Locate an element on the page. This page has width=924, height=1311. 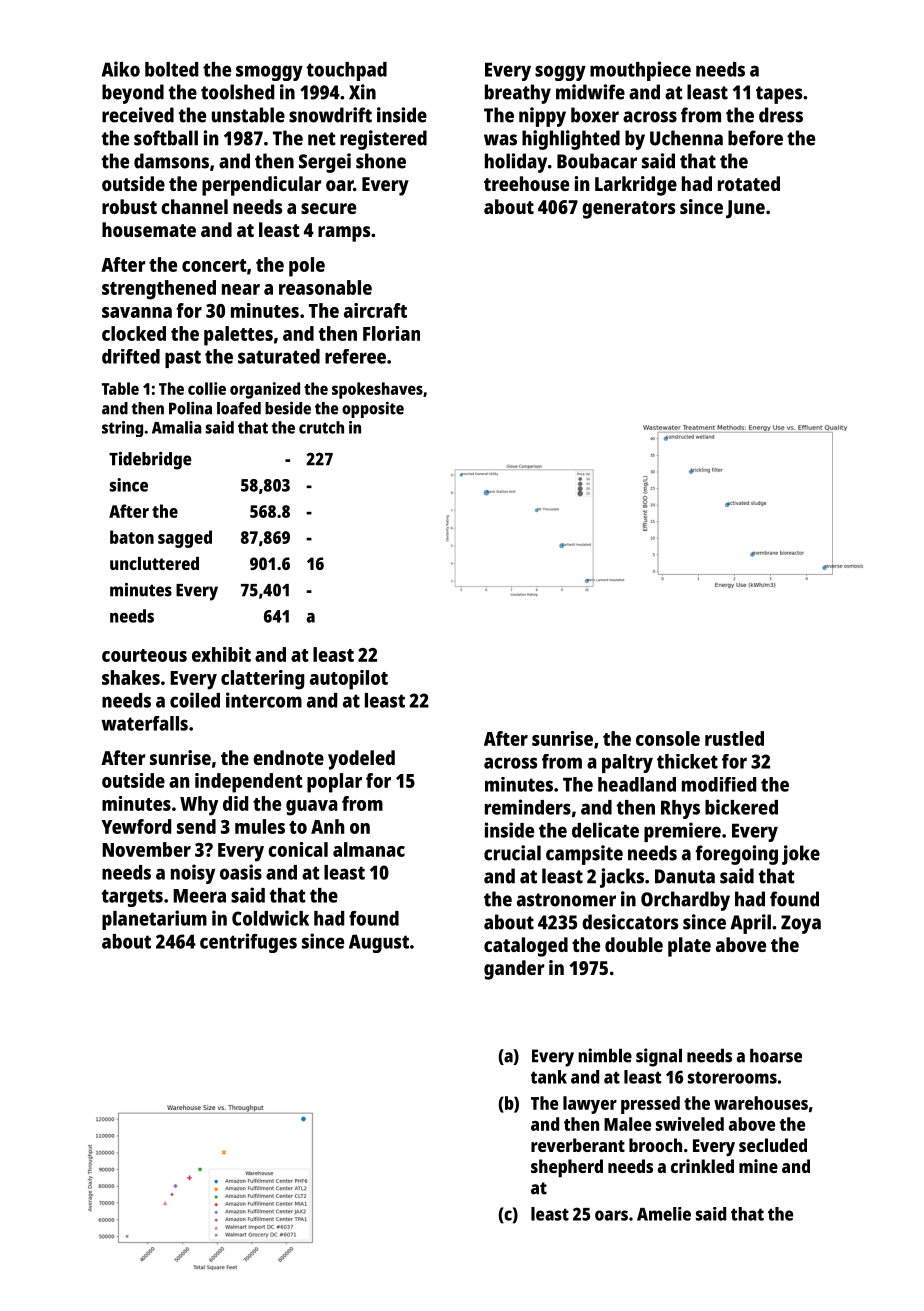
crutch is located at coordinates (321, 427).
